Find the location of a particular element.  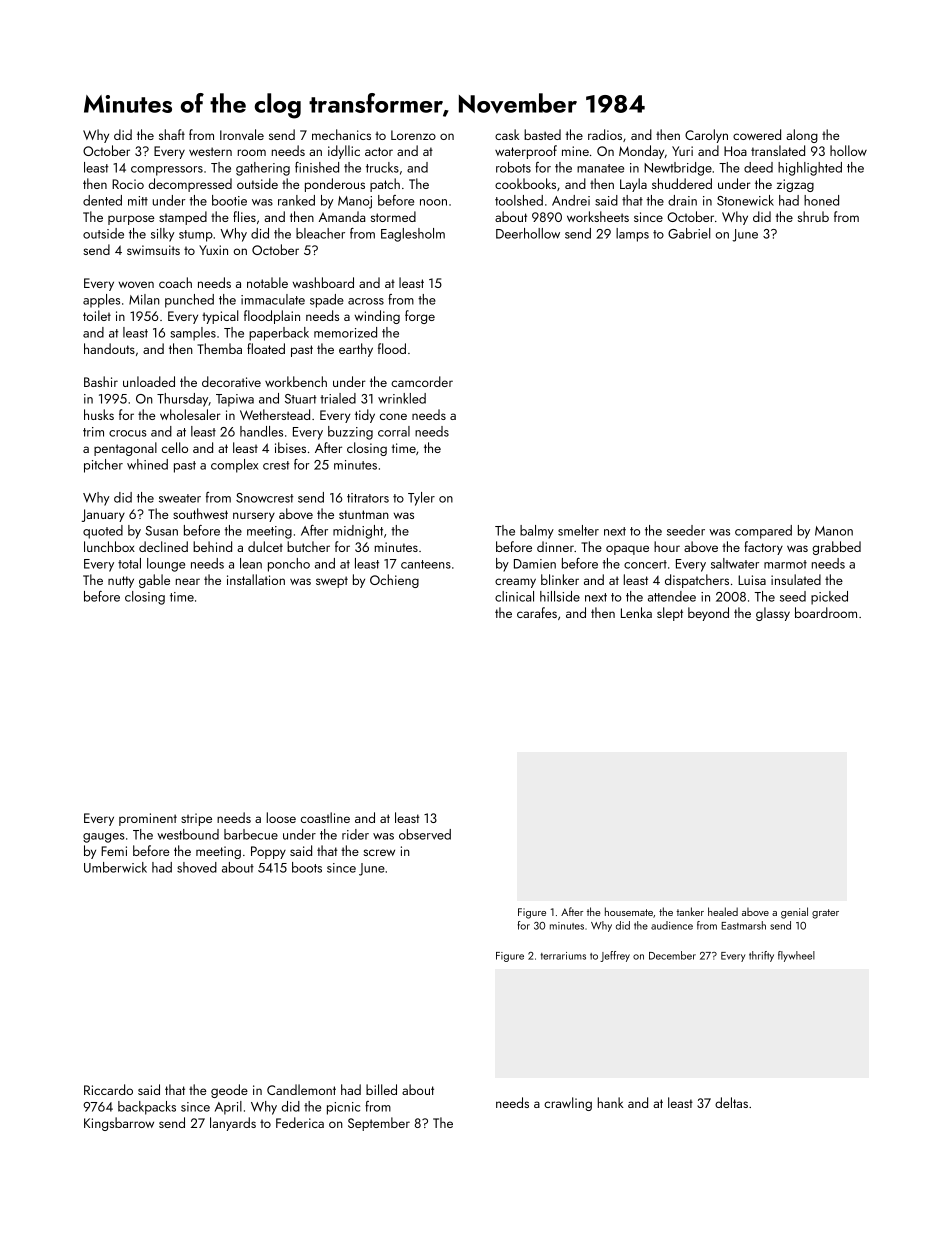

glassy is located at coordinates (773, 614).
